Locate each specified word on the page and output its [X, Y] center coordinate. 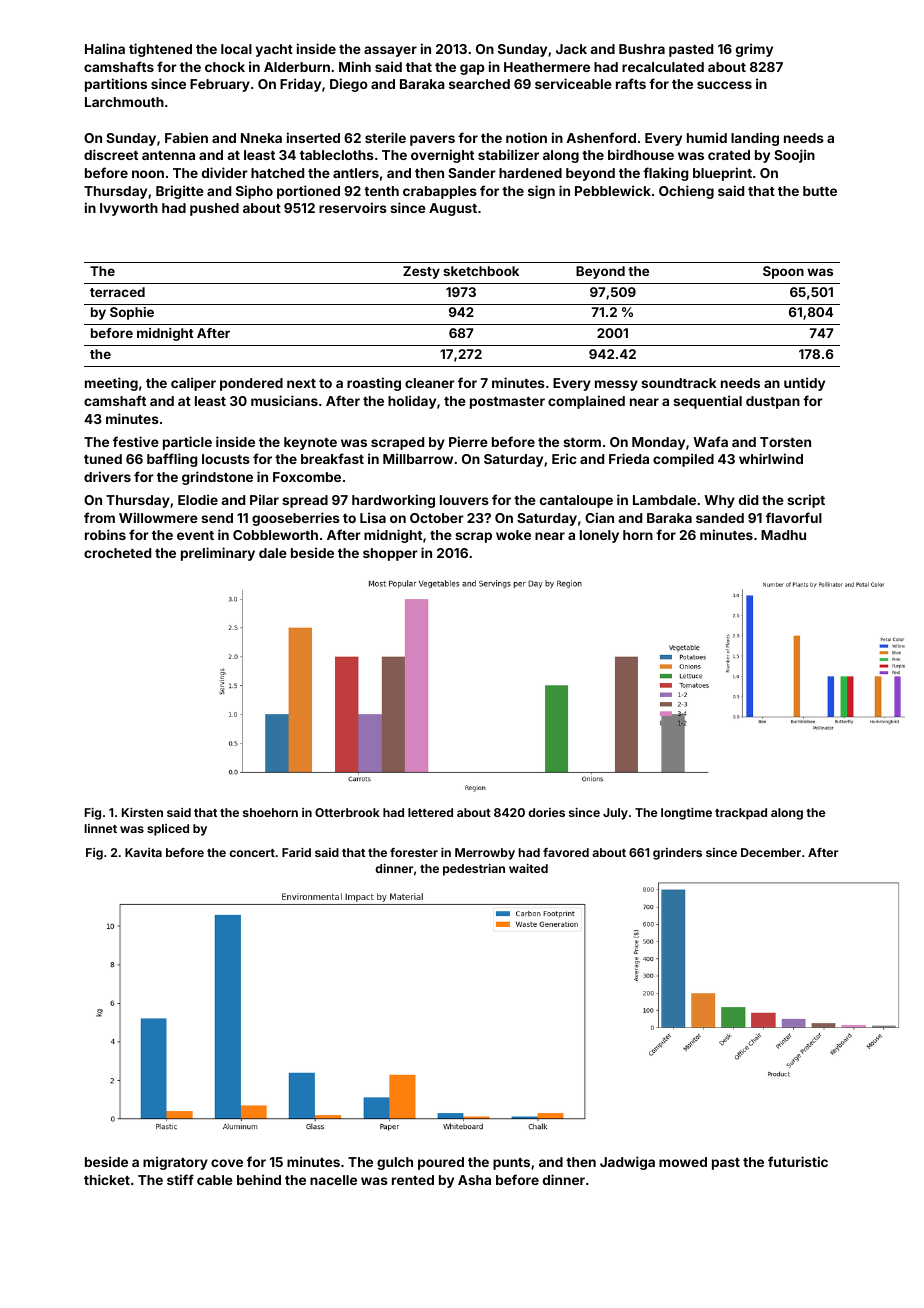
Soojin [794, 156]
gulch [395, 1163]
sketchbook [481, 271]
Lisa [373, 517]
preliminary [218, 554]
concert [252, 853]
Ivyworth [129, 209]
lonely [599, 536]
